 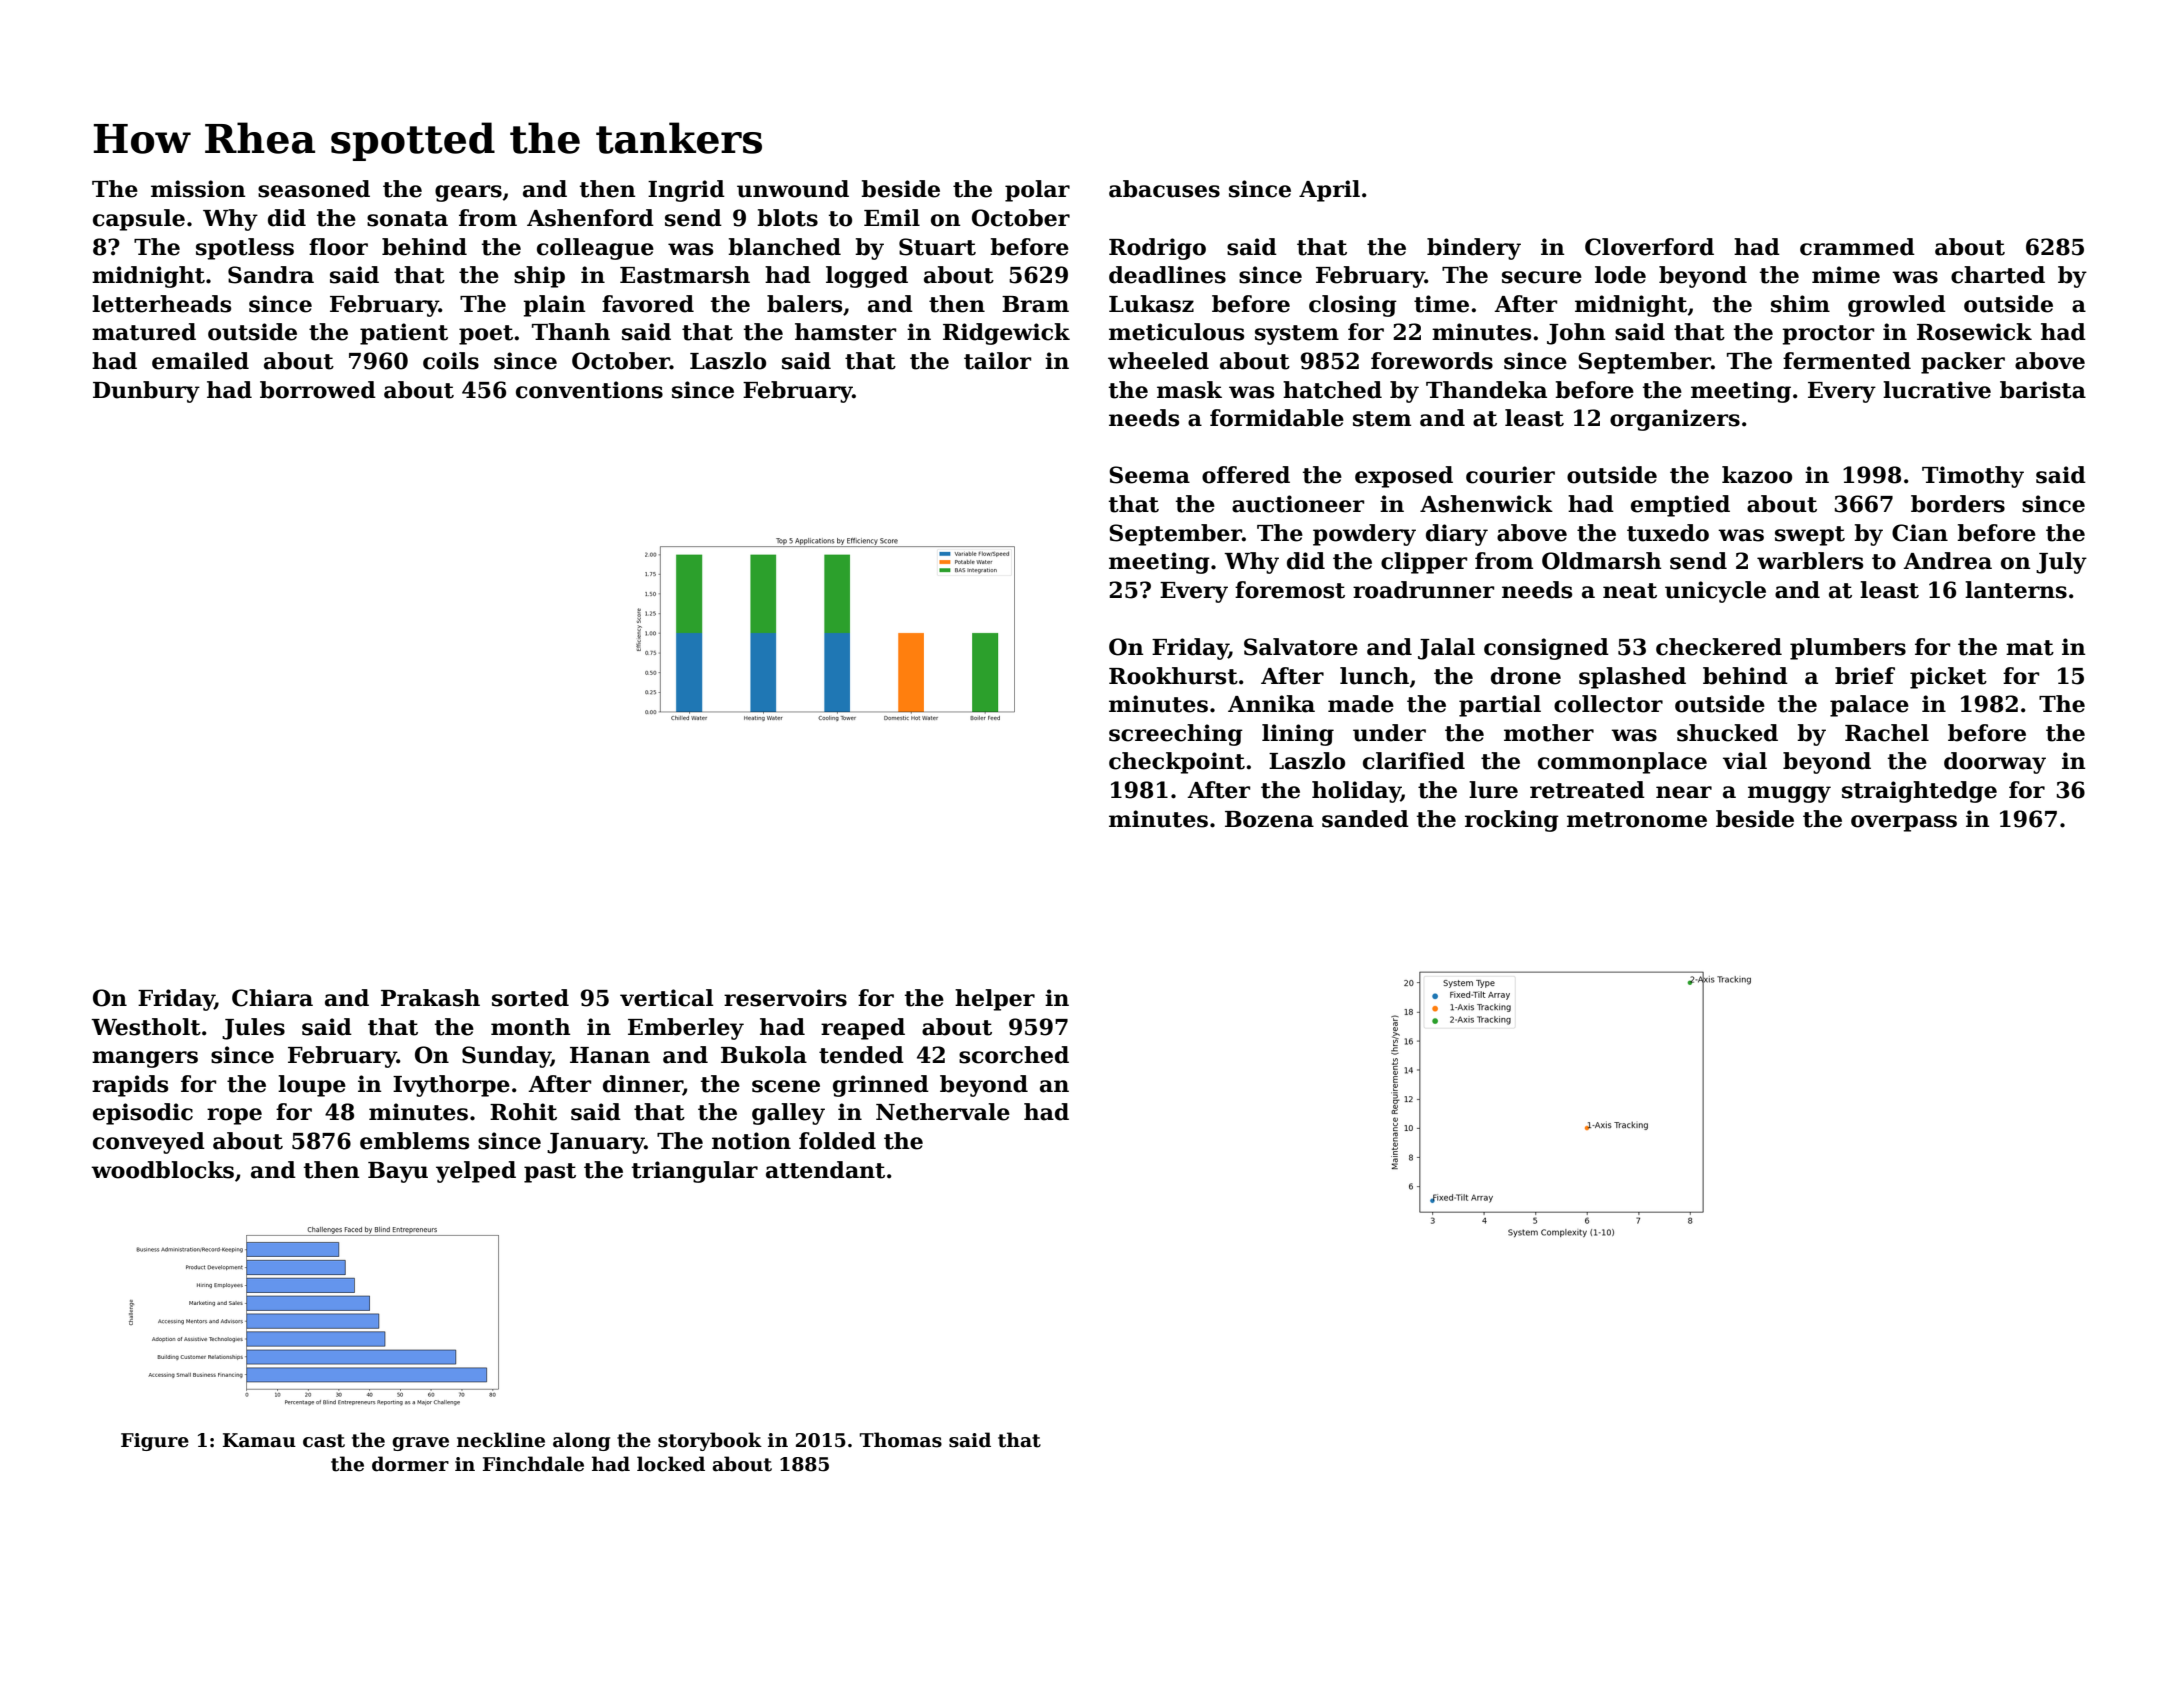 What do you see at coordinates (272, 998) in the screenshot?
I see `Chiara` at bounding box center [272, 998].
